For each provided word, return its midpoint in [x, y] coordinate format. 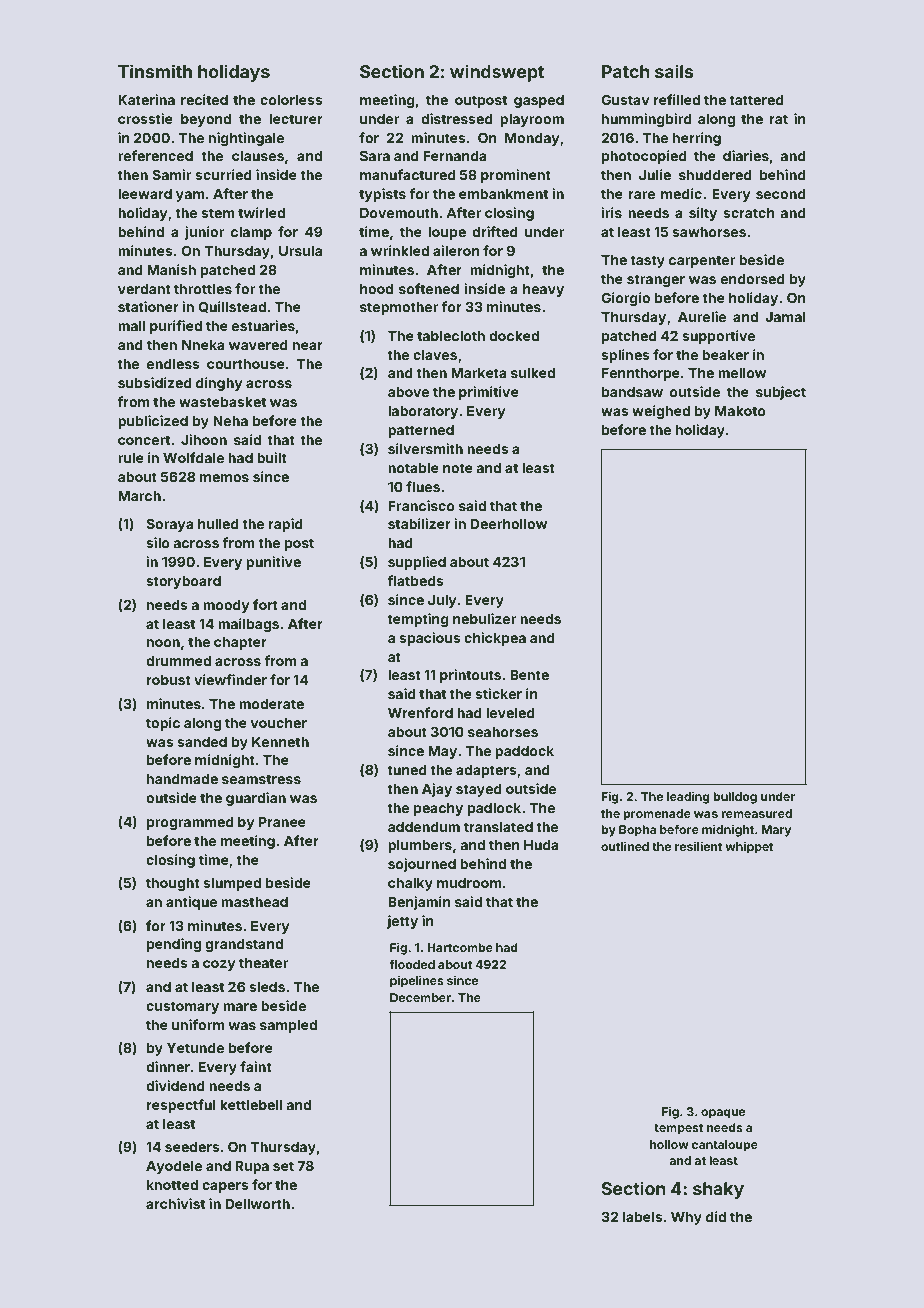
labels [643, 1217]
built [272, 457]
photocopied [644, 157]
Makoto [740, 411]
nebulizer [484, 618]
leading [688, 797]
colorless [291, 100]
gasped [539, 101]
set [283, 1166]
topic [163, 724]
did [716, 1216]
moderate [271, 704]
